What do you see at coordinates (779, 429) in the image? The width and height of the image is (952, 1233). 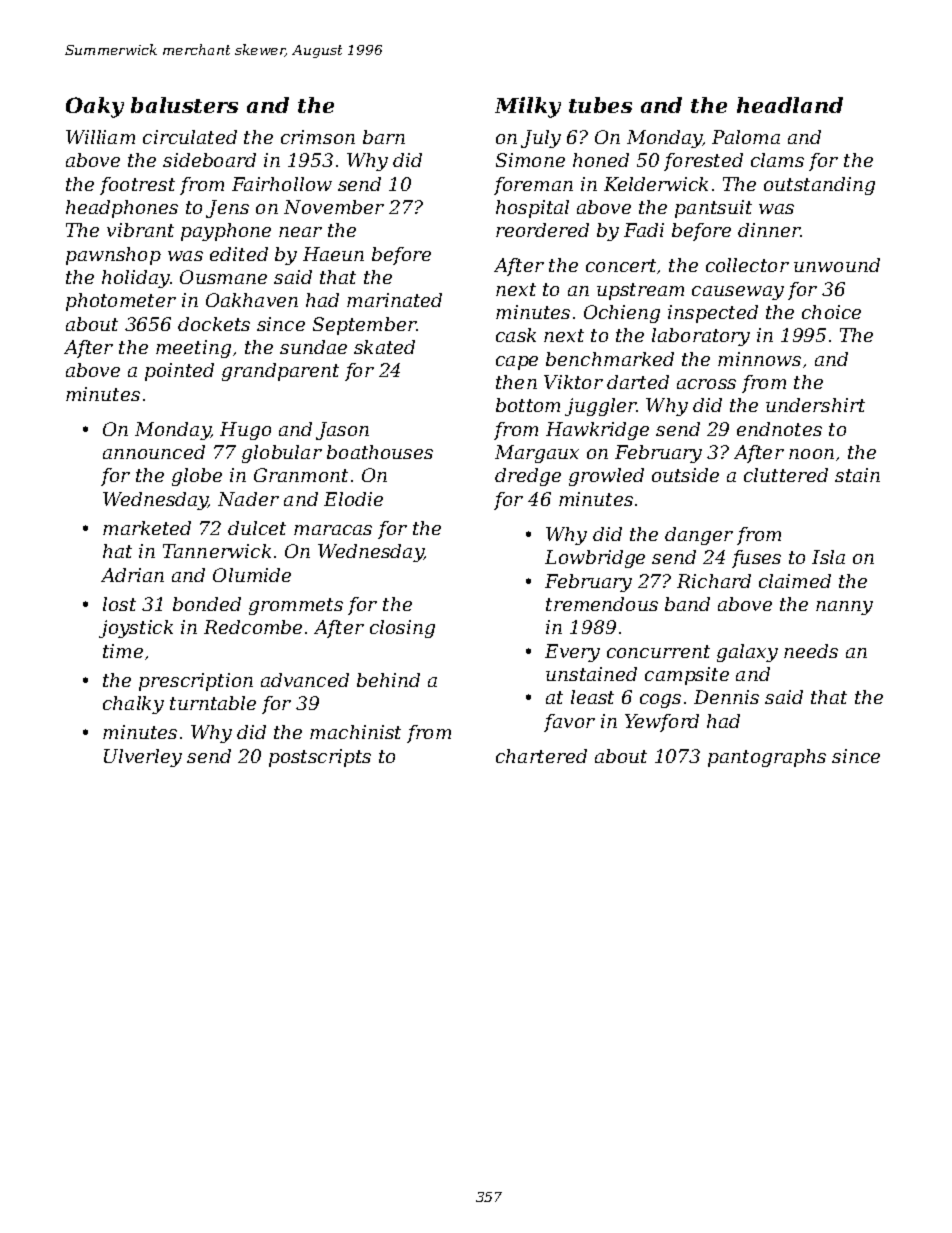 I see `endnotes` at bounding box center [779, 429].
